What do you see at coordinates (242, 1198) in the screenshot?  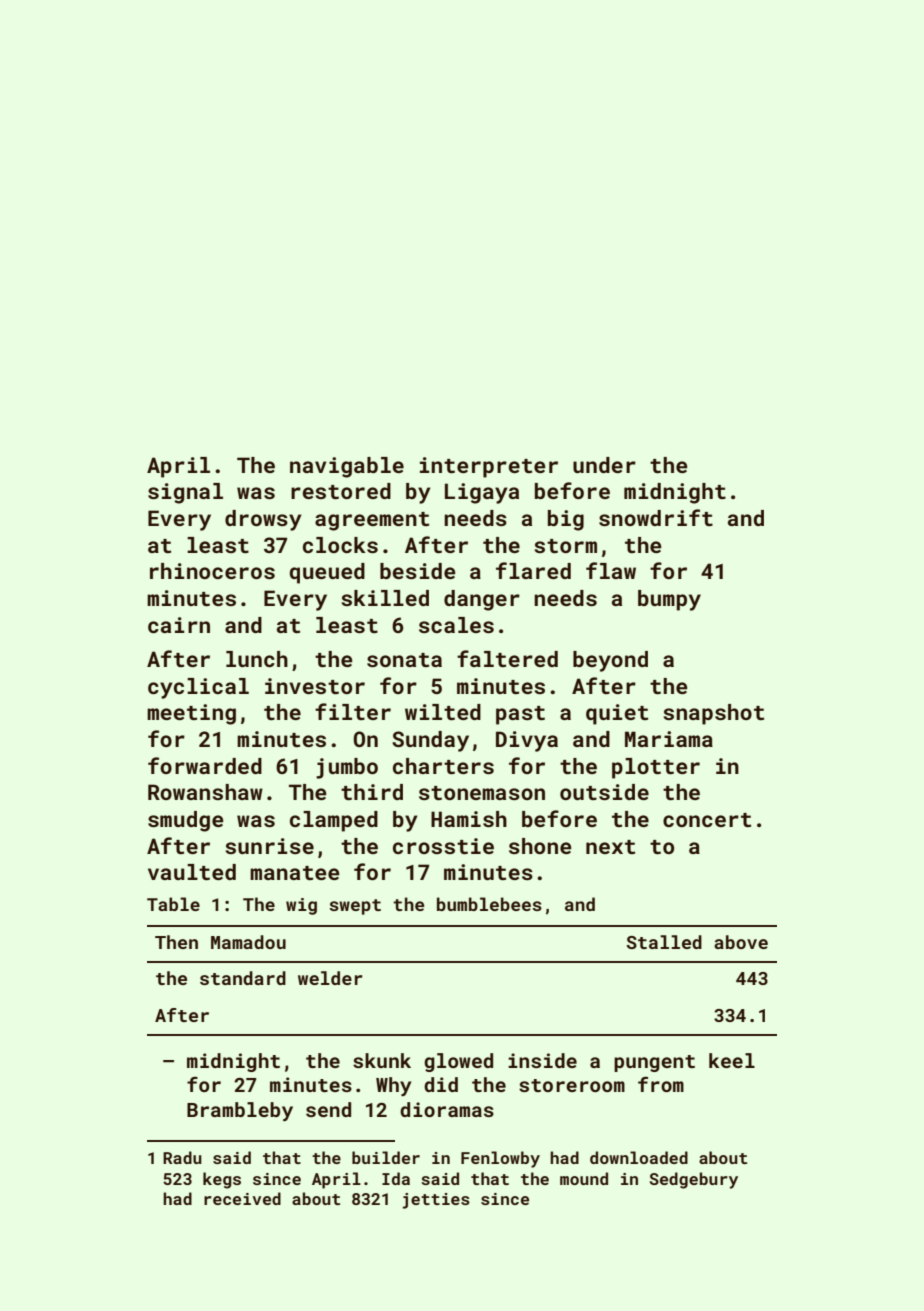 I see `received` at bounding box center [242, 1198].
